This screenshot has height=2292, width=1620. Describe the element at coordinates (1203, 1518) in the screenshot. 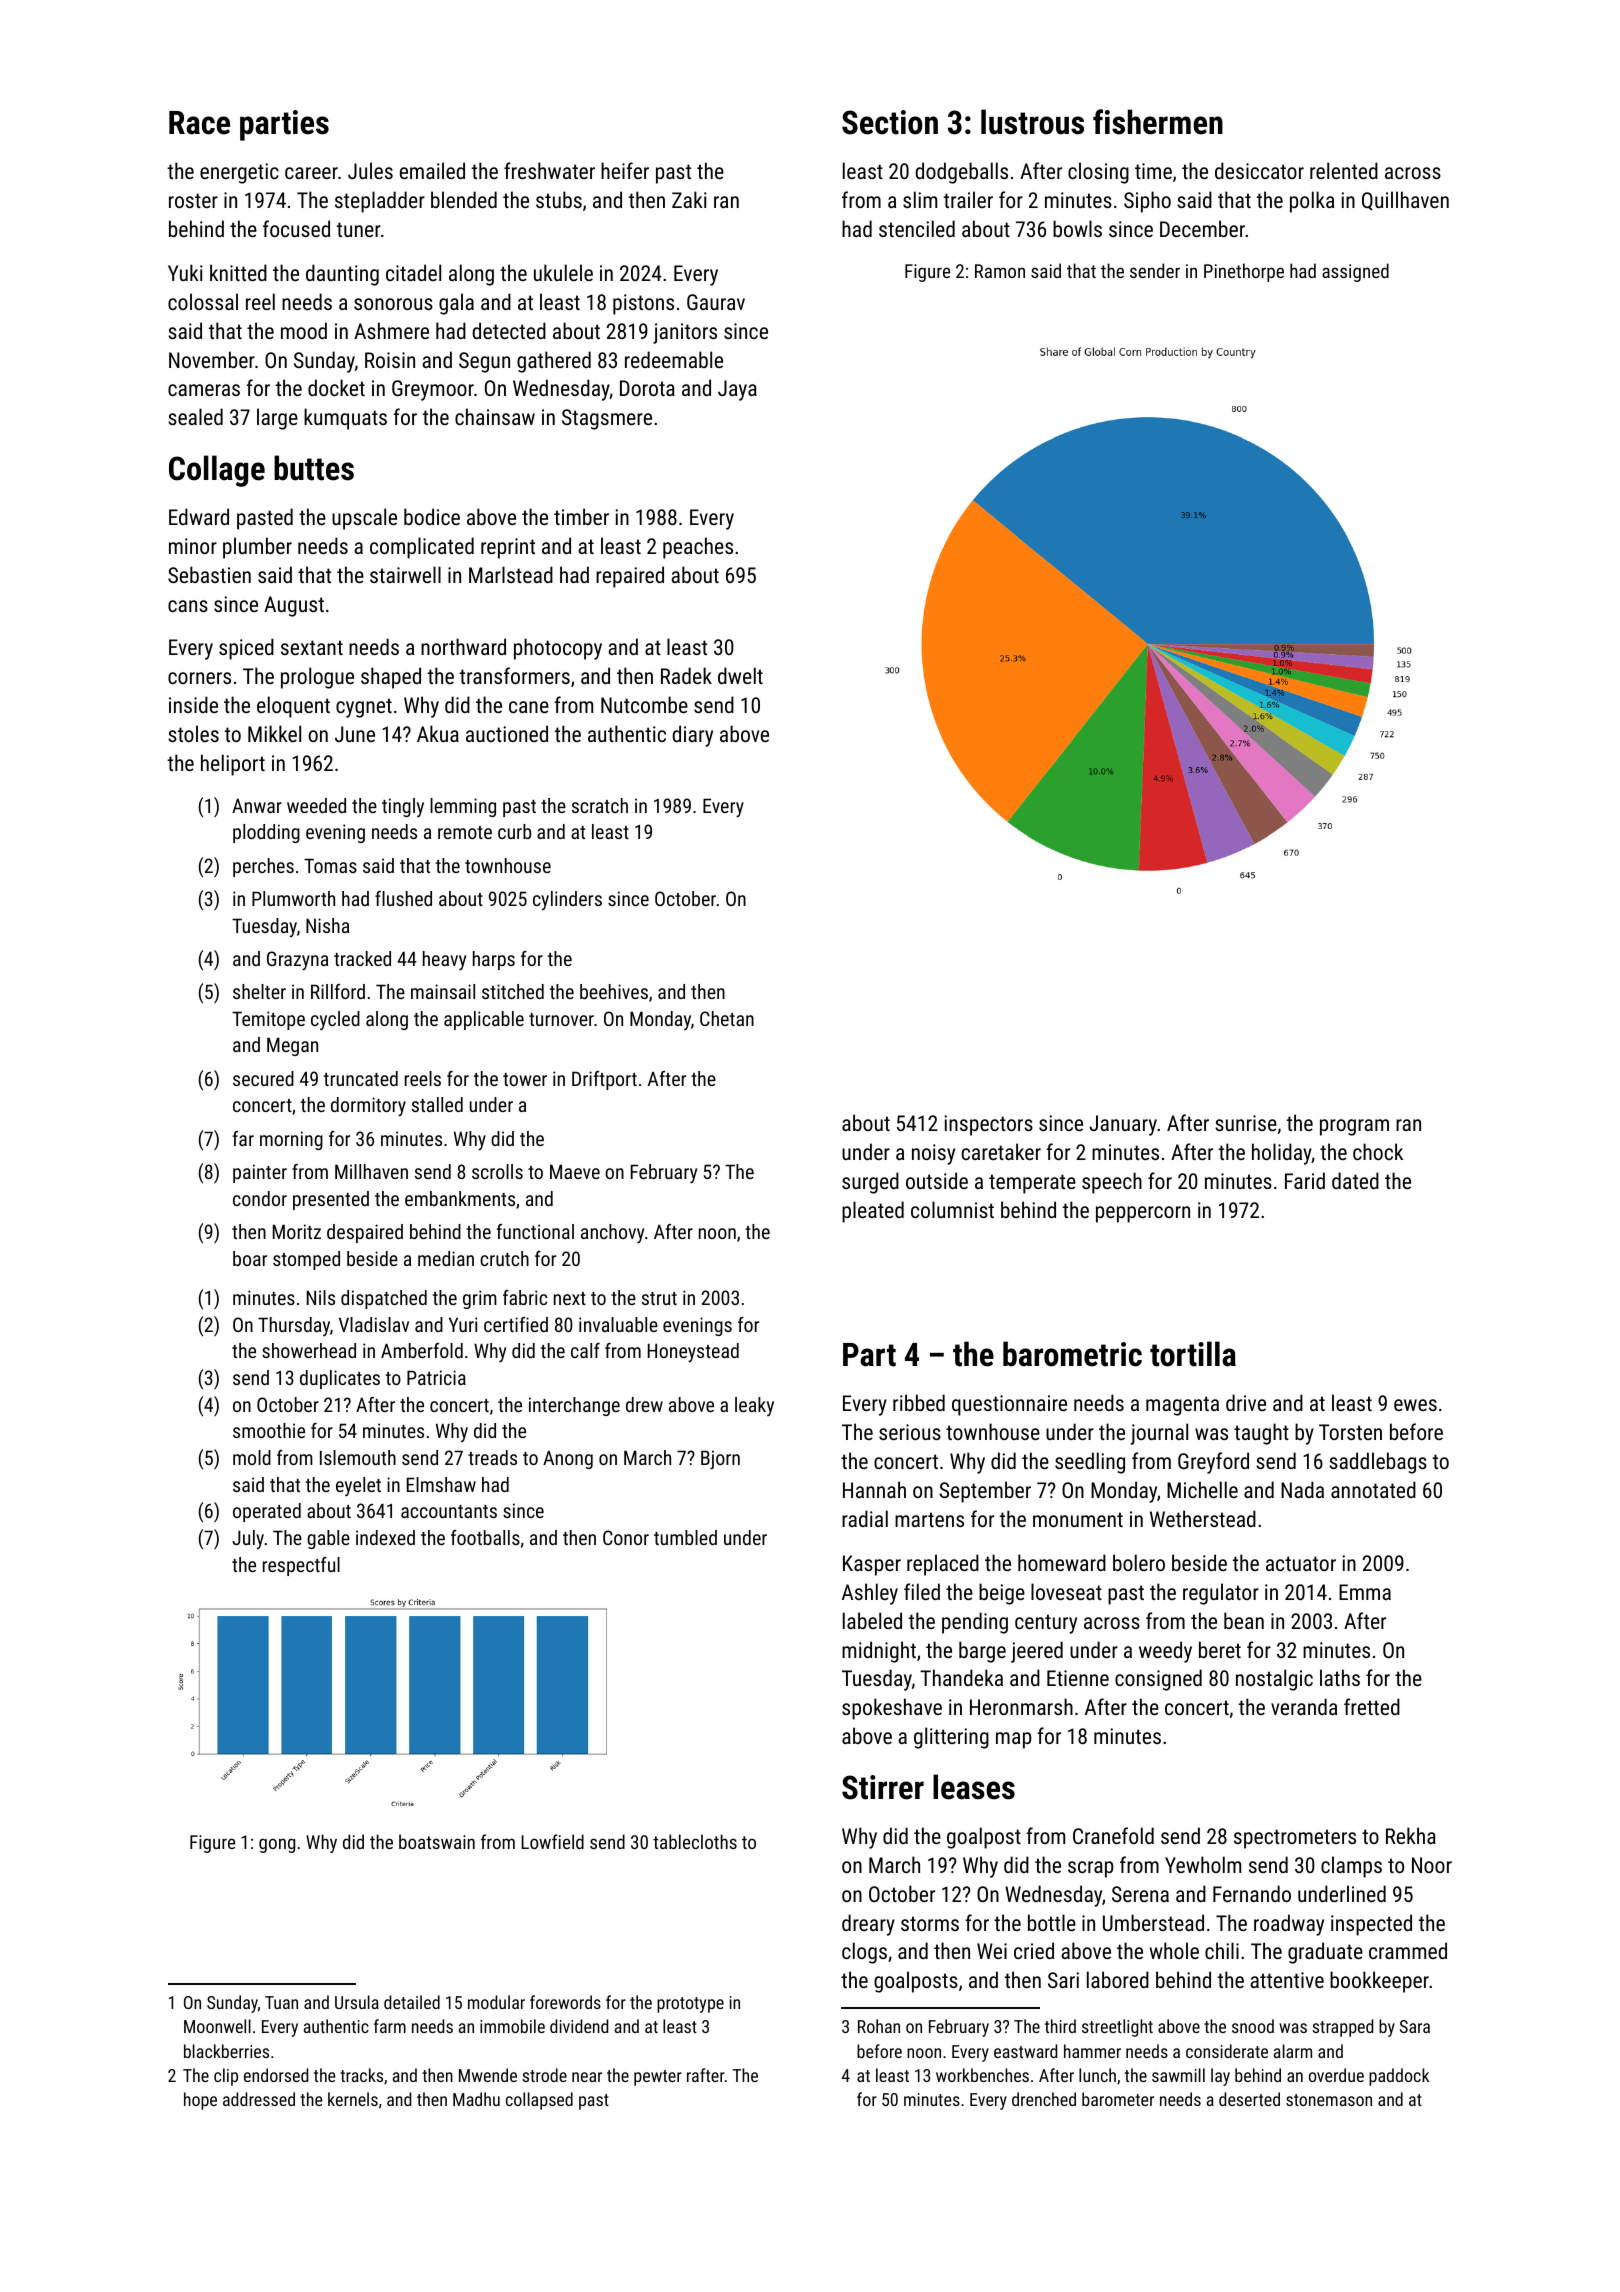

I see `Wetherstead` at that location.
